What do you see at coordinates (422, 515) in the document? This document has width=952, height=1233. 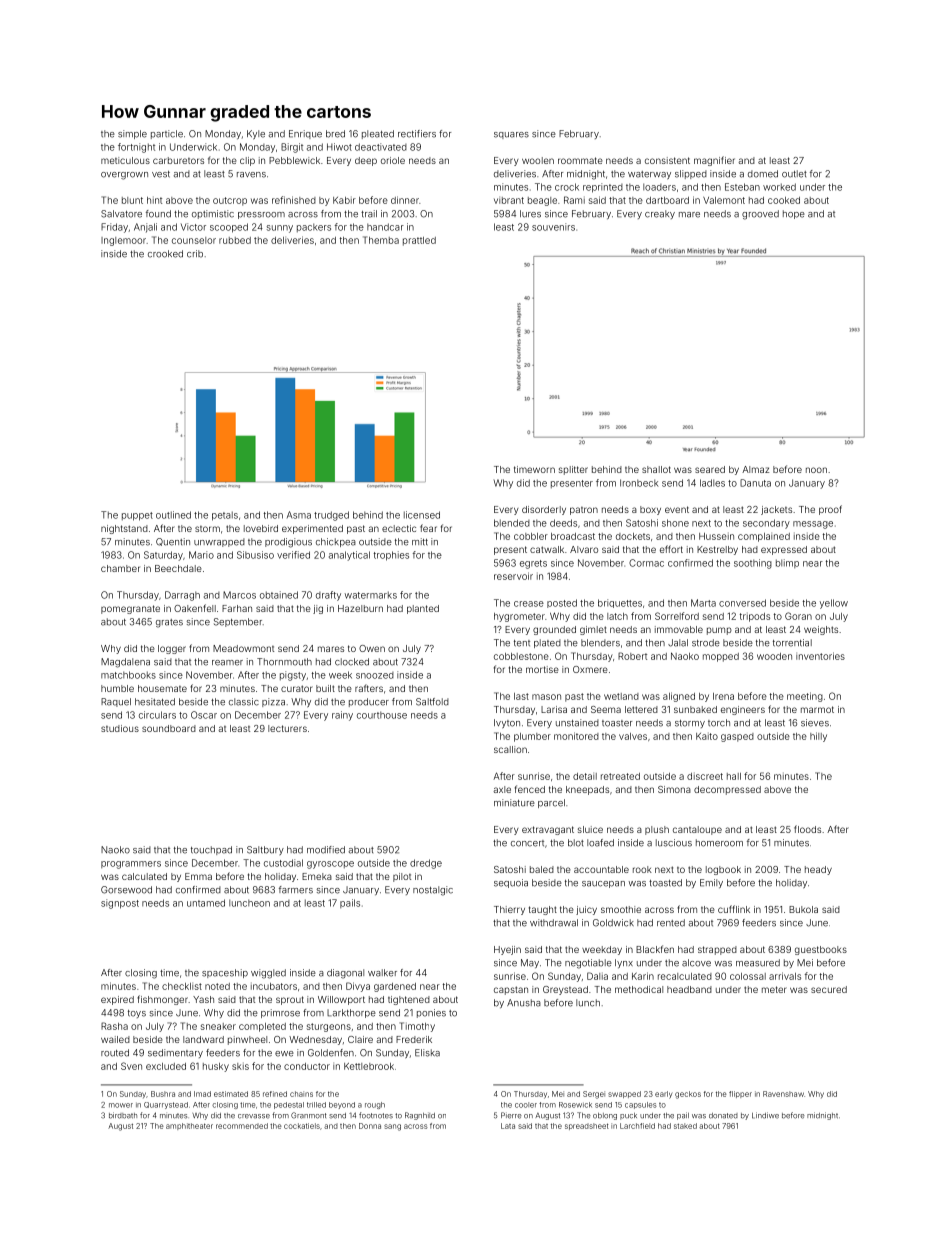 I see `licensed` at bounding box center [422, 515].
